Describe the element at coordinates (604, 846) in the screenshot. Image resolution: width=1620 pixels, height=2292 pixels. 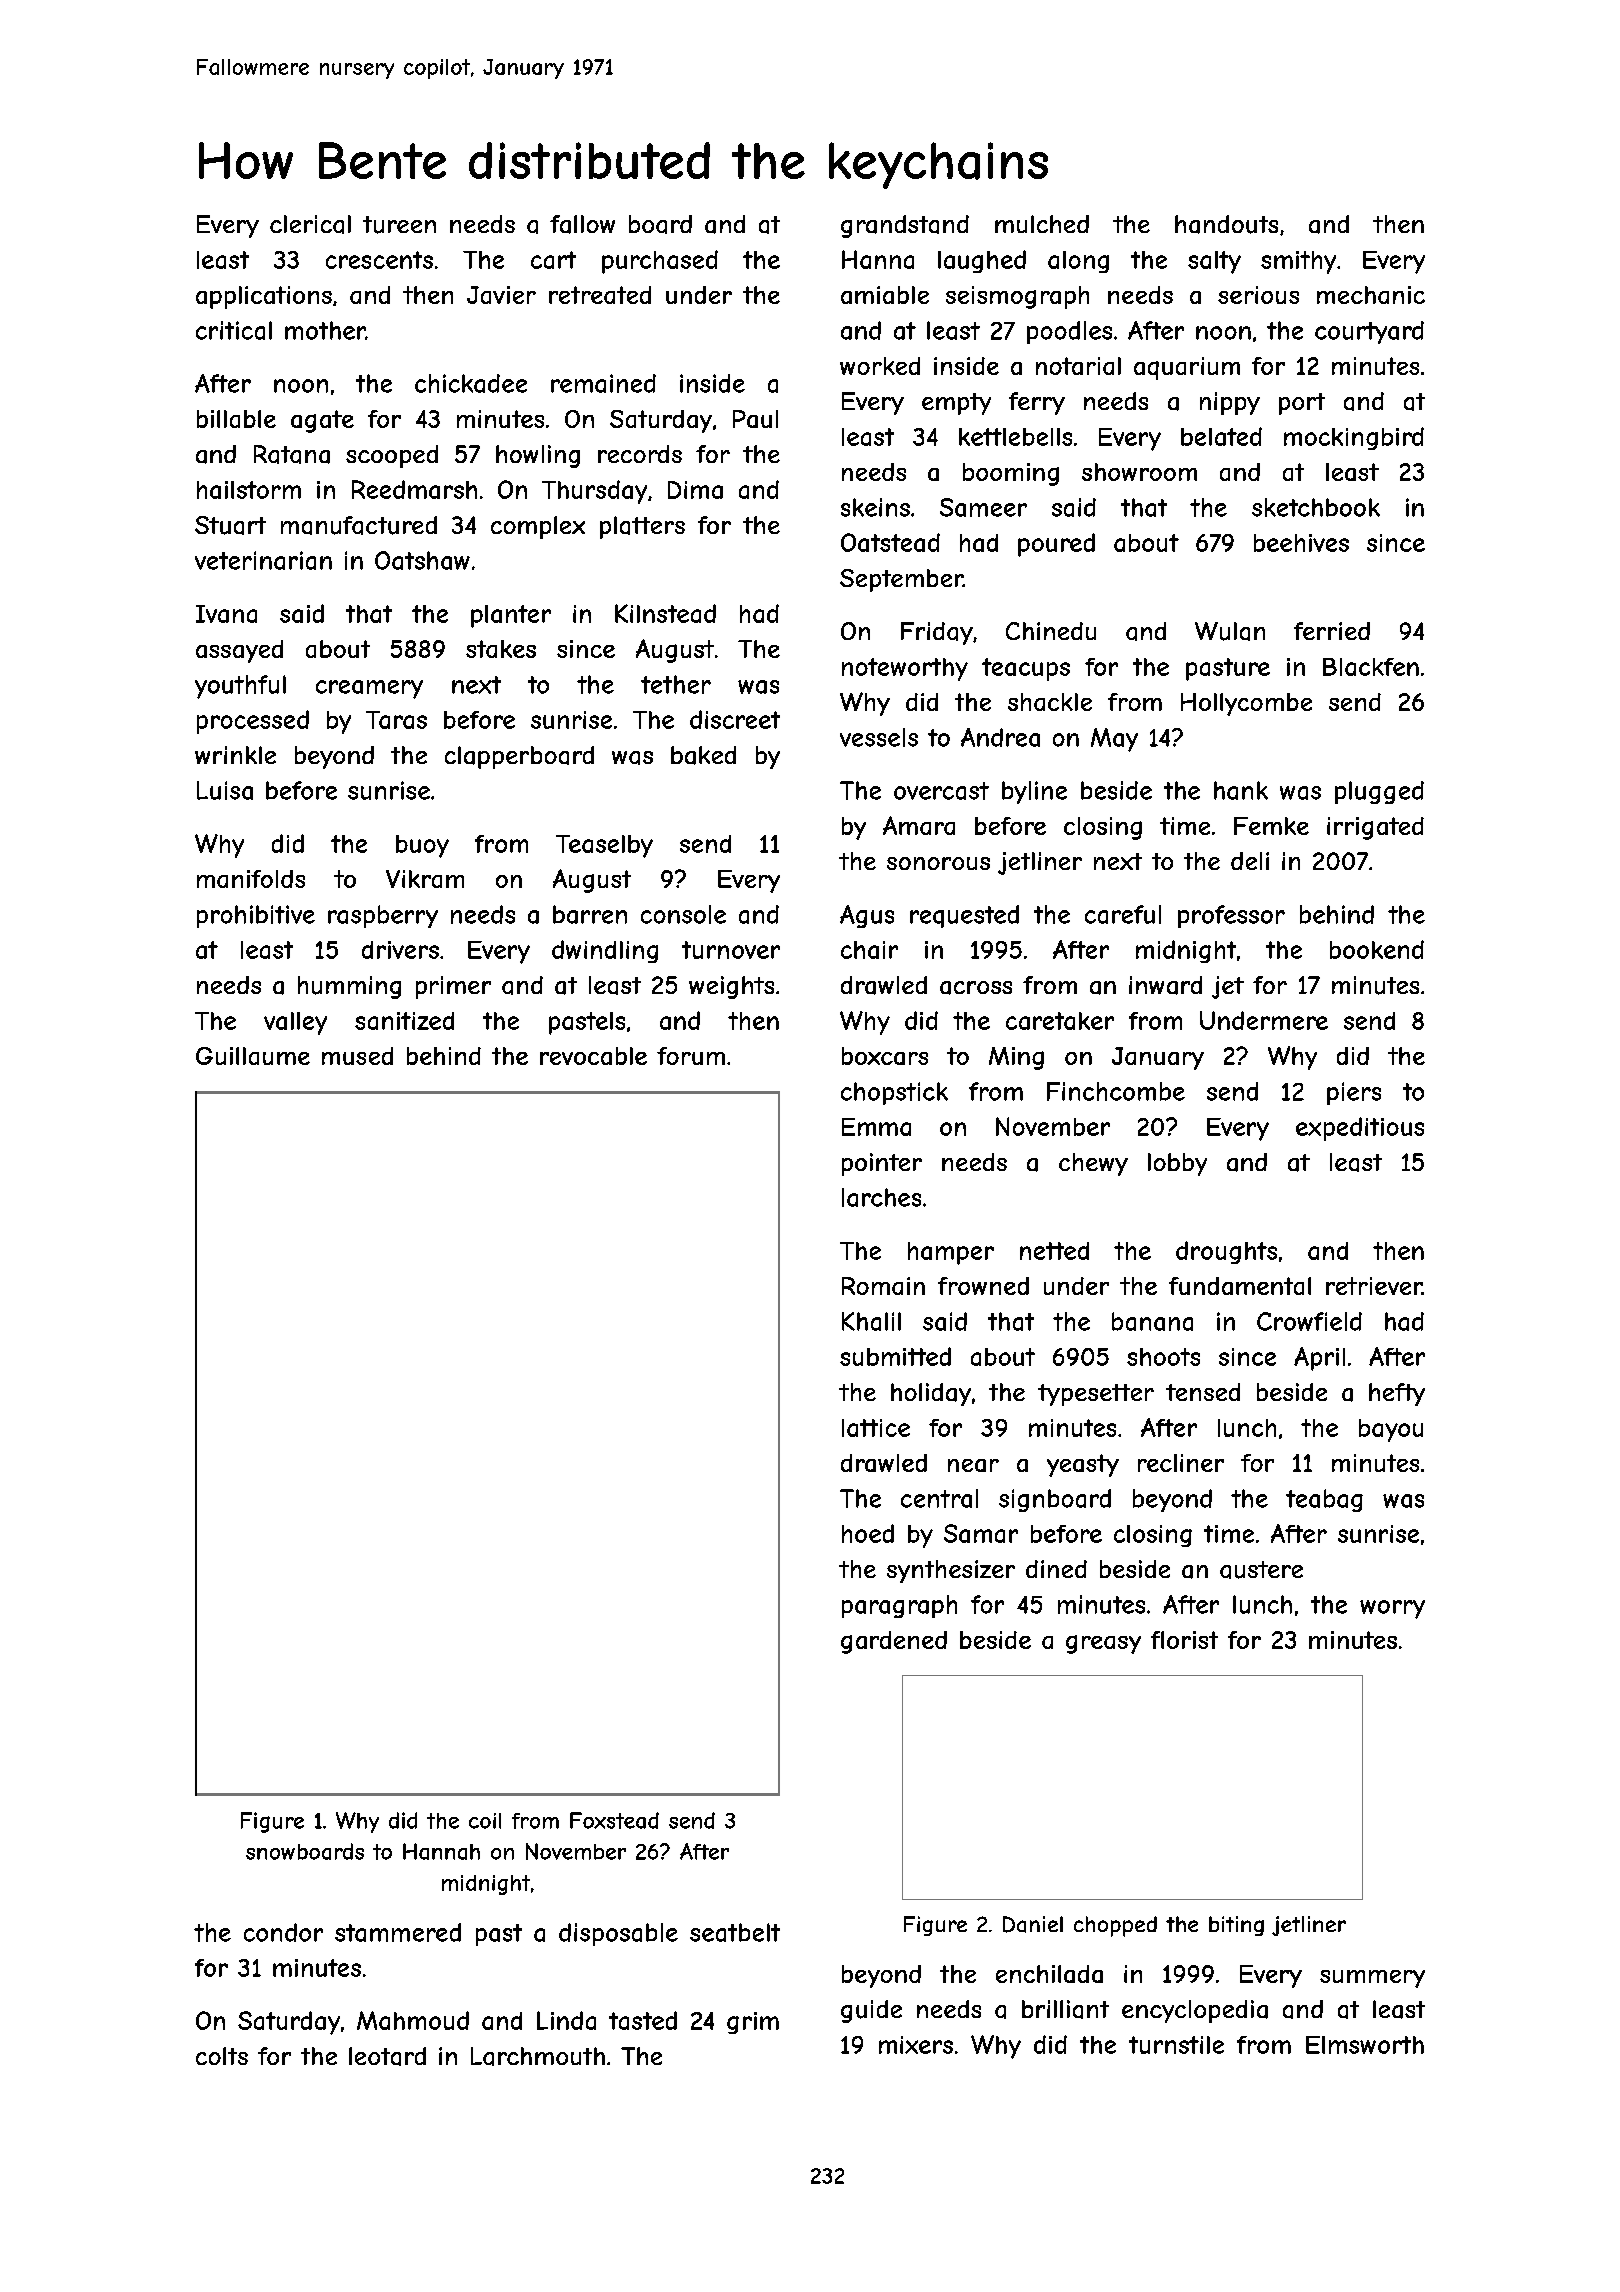
I see `Teaselby` at that location.
